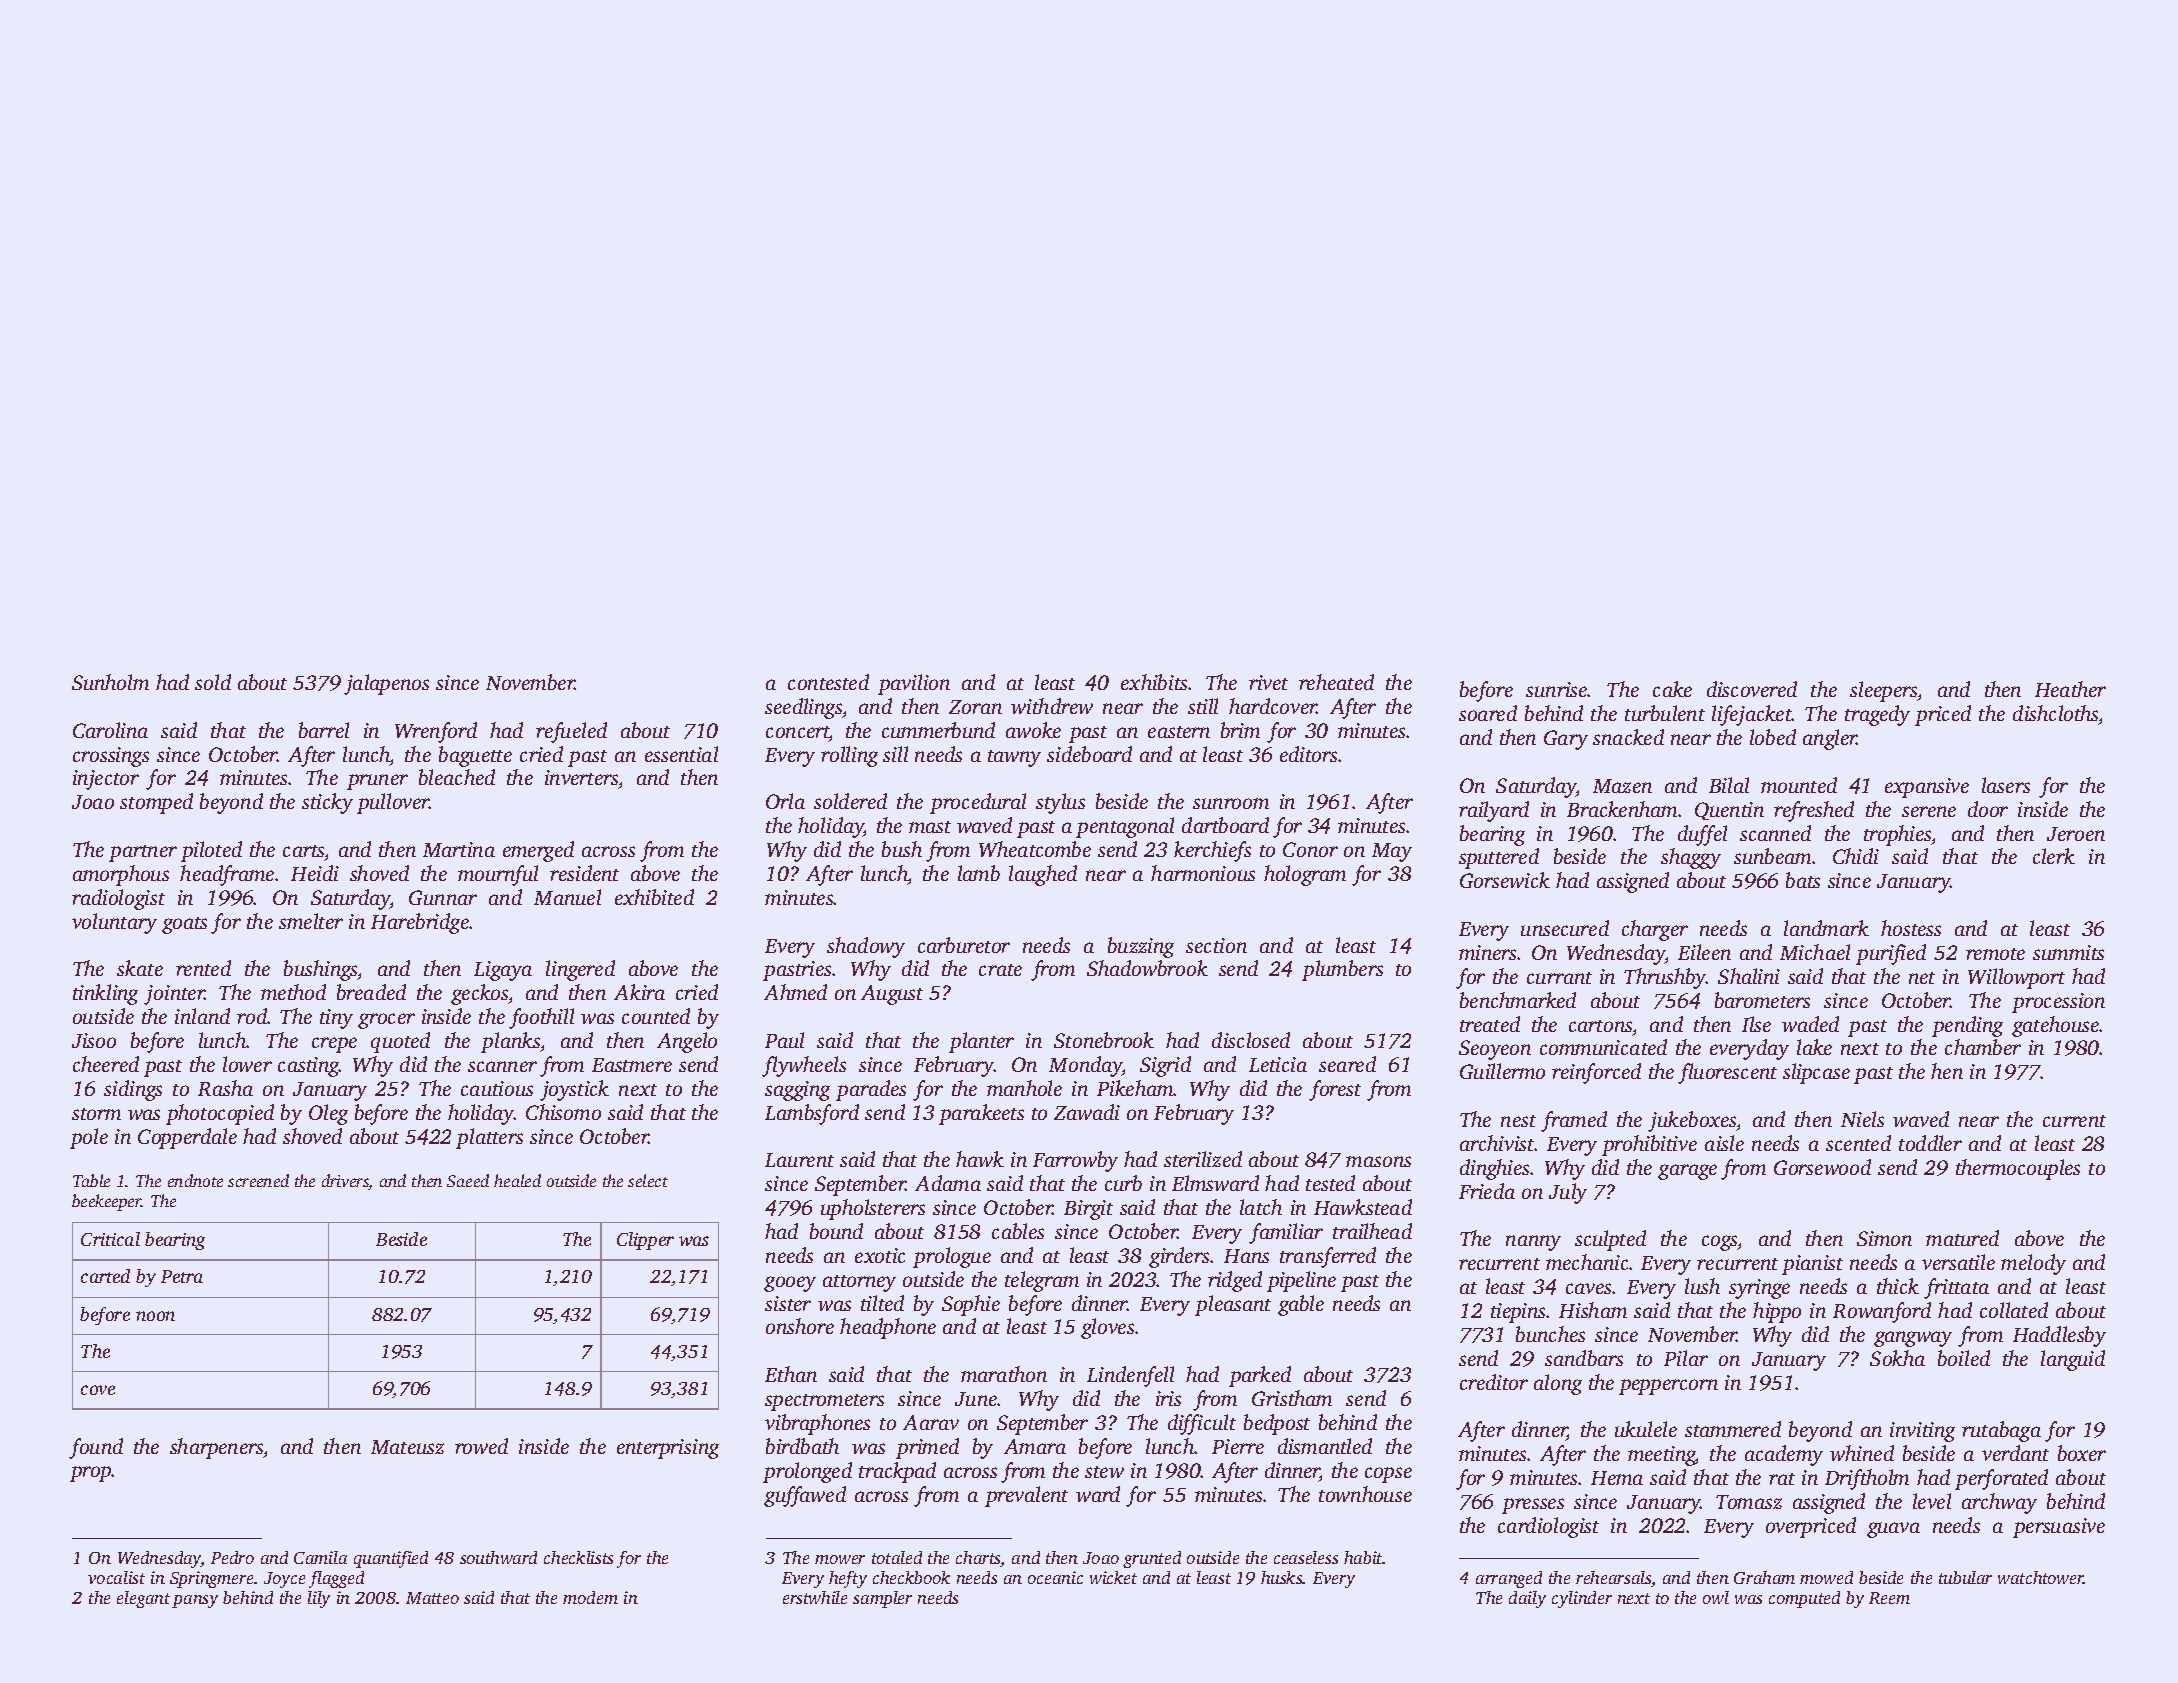  What do you see at coordinates (1335, 1090) in the screenshot?
I see `forest` at bounding box center [1335, 1090].
